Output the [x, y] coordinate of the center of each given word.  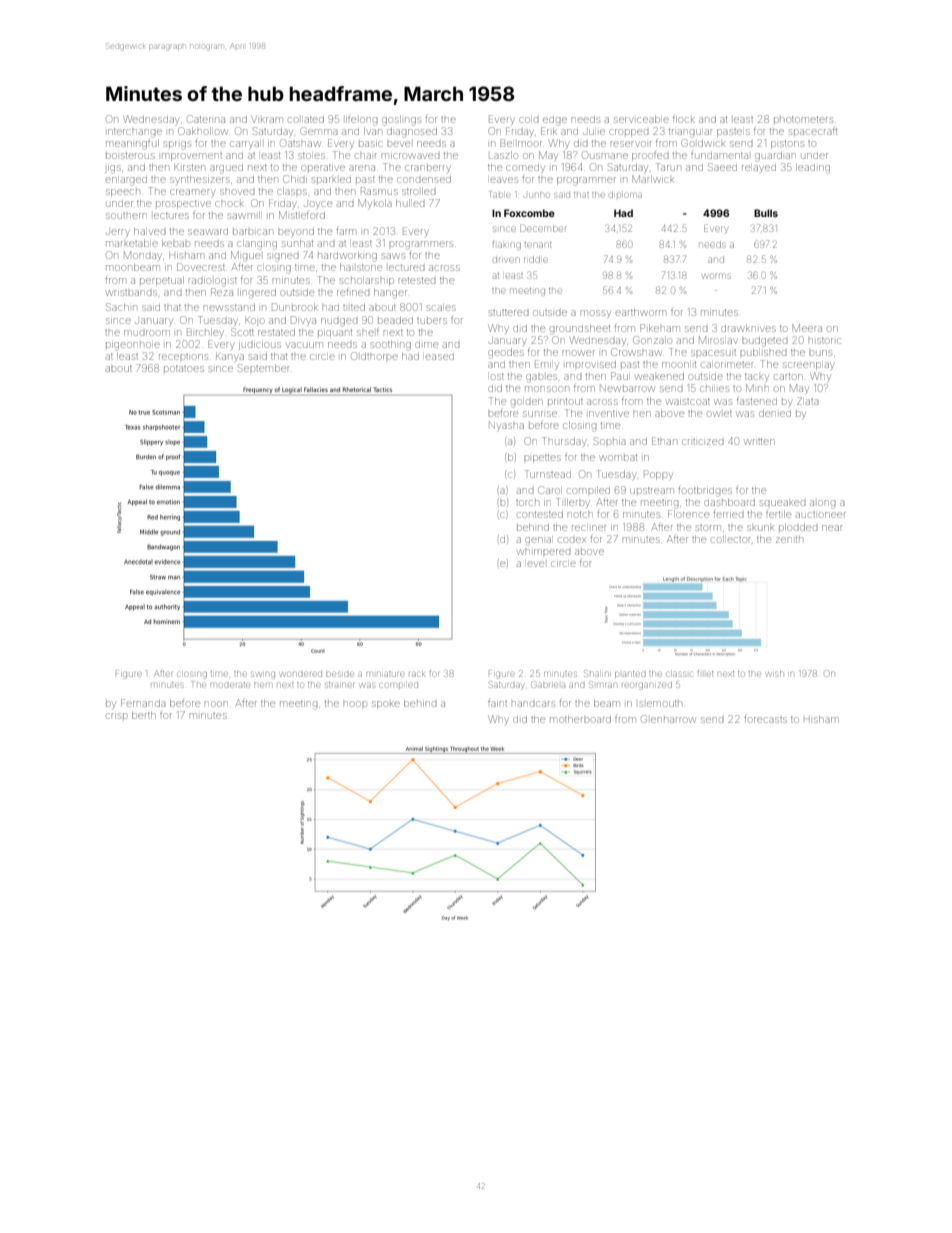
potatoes [184, 369]
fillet [705, 673]
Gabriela [548, 684]
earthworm [641, 312]
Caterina [206, 119]
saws [393, 256]
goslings [401, 121]
